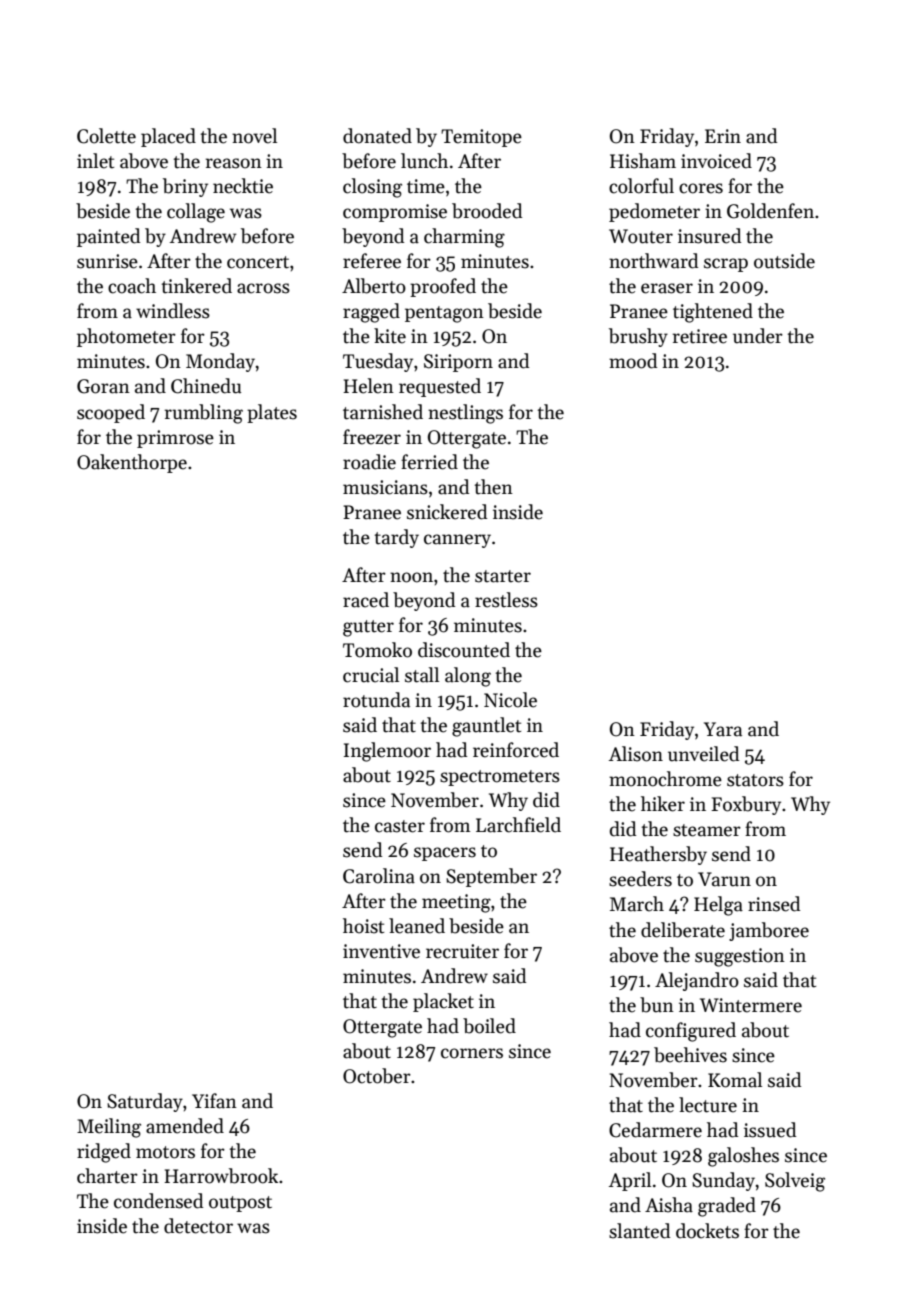  I want to click on boiled, so click(489, 1026).
